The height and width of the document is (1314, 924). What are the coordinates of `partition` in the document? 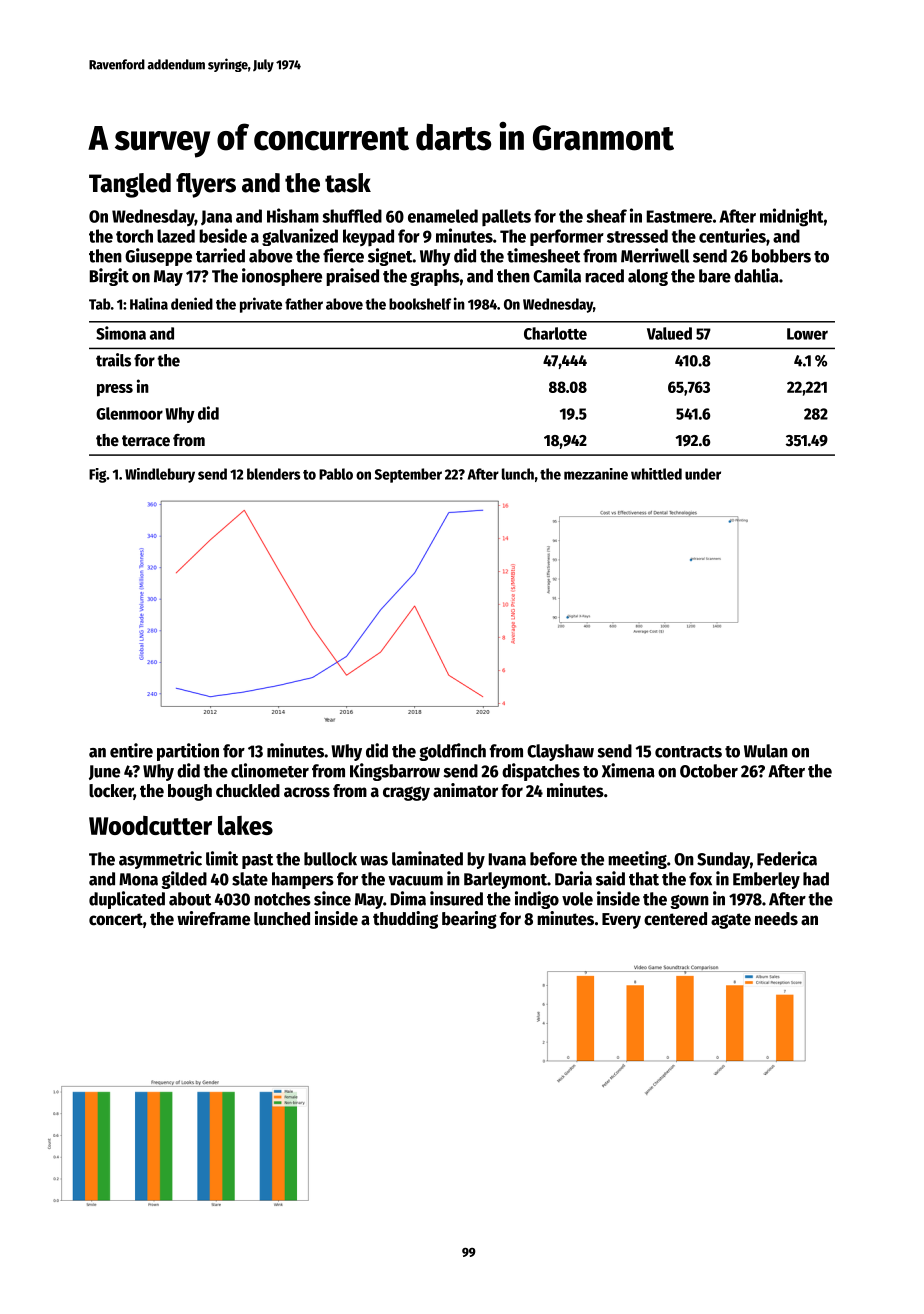 It's located at (188, 752).
